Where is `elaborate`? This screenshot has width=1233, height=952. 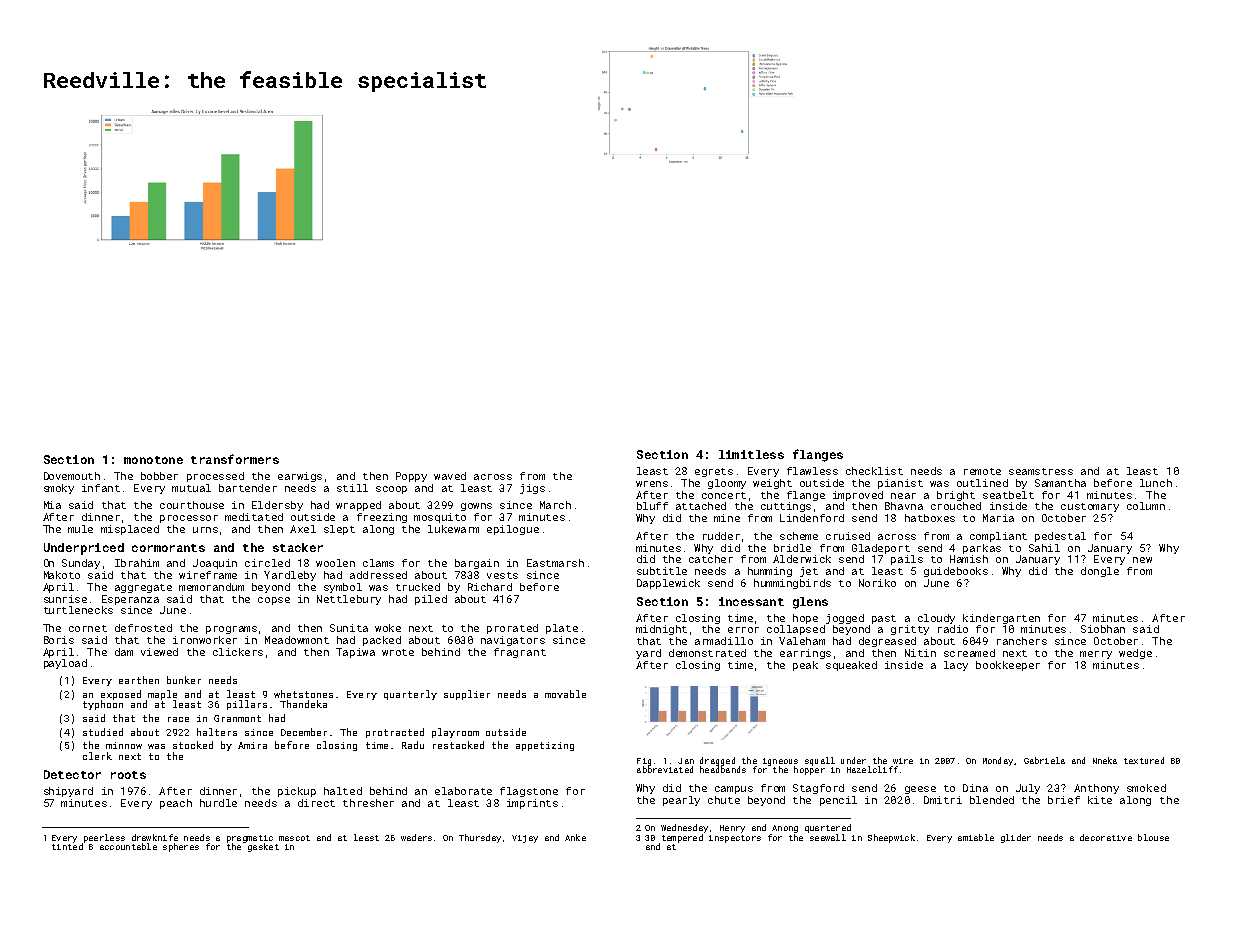 elaborate is located at coordinates (463, 791).
